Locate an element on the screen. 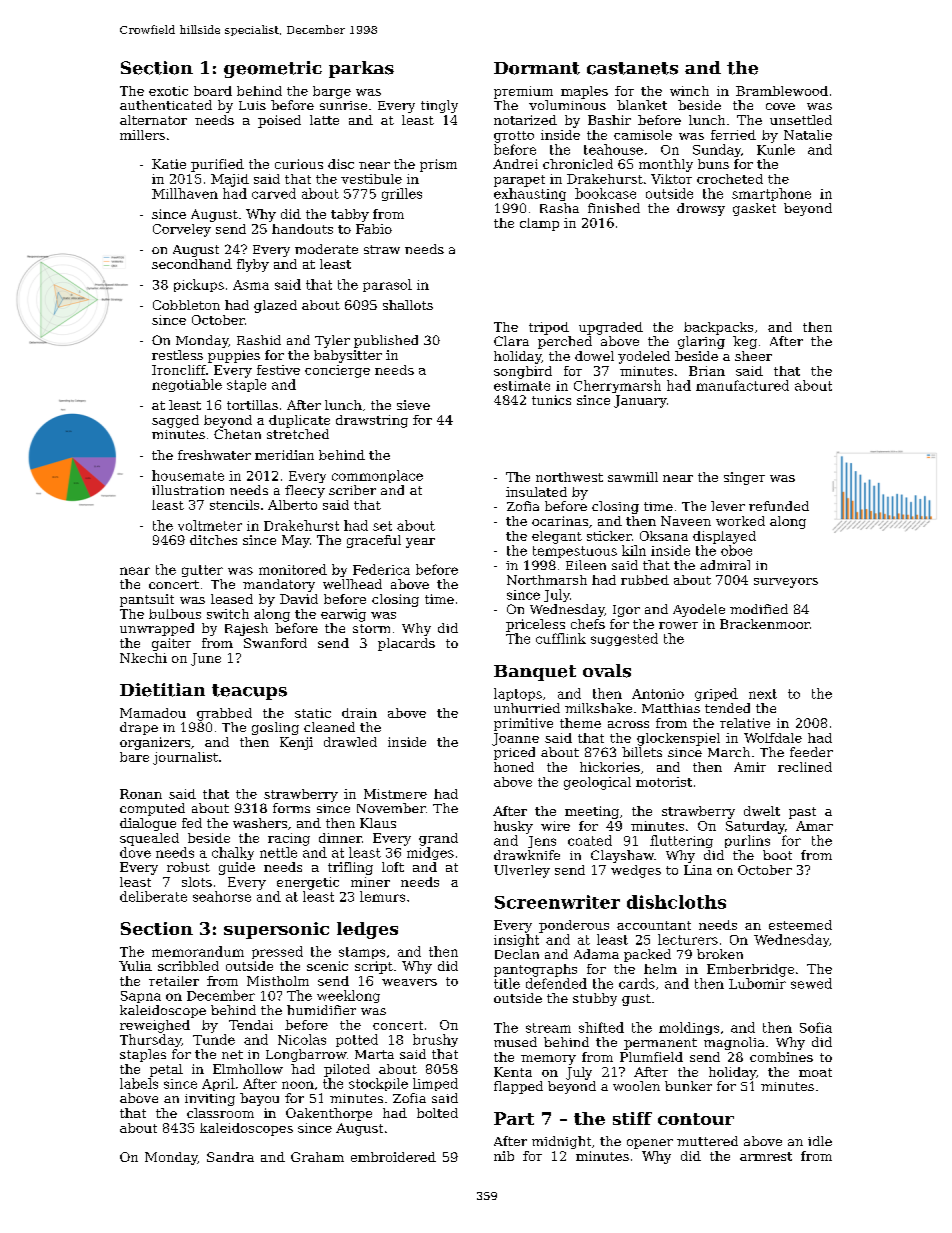 Image resolution: width=952 pixels, height=1233 pixels. classroom is located at coordinates (220, 1113).
